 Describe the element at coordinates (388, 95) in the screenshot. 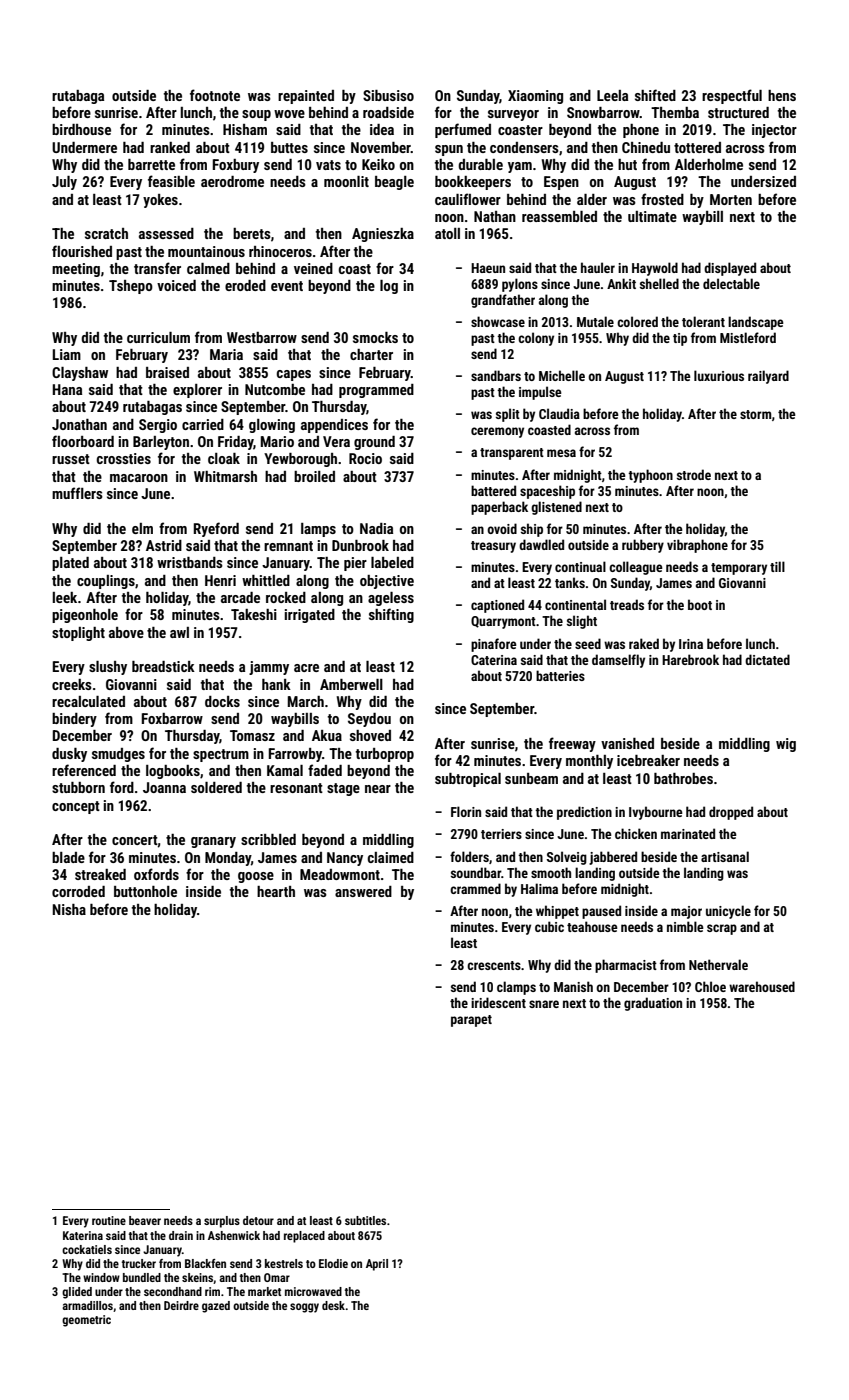

I see `Sibusiso` at that location.
